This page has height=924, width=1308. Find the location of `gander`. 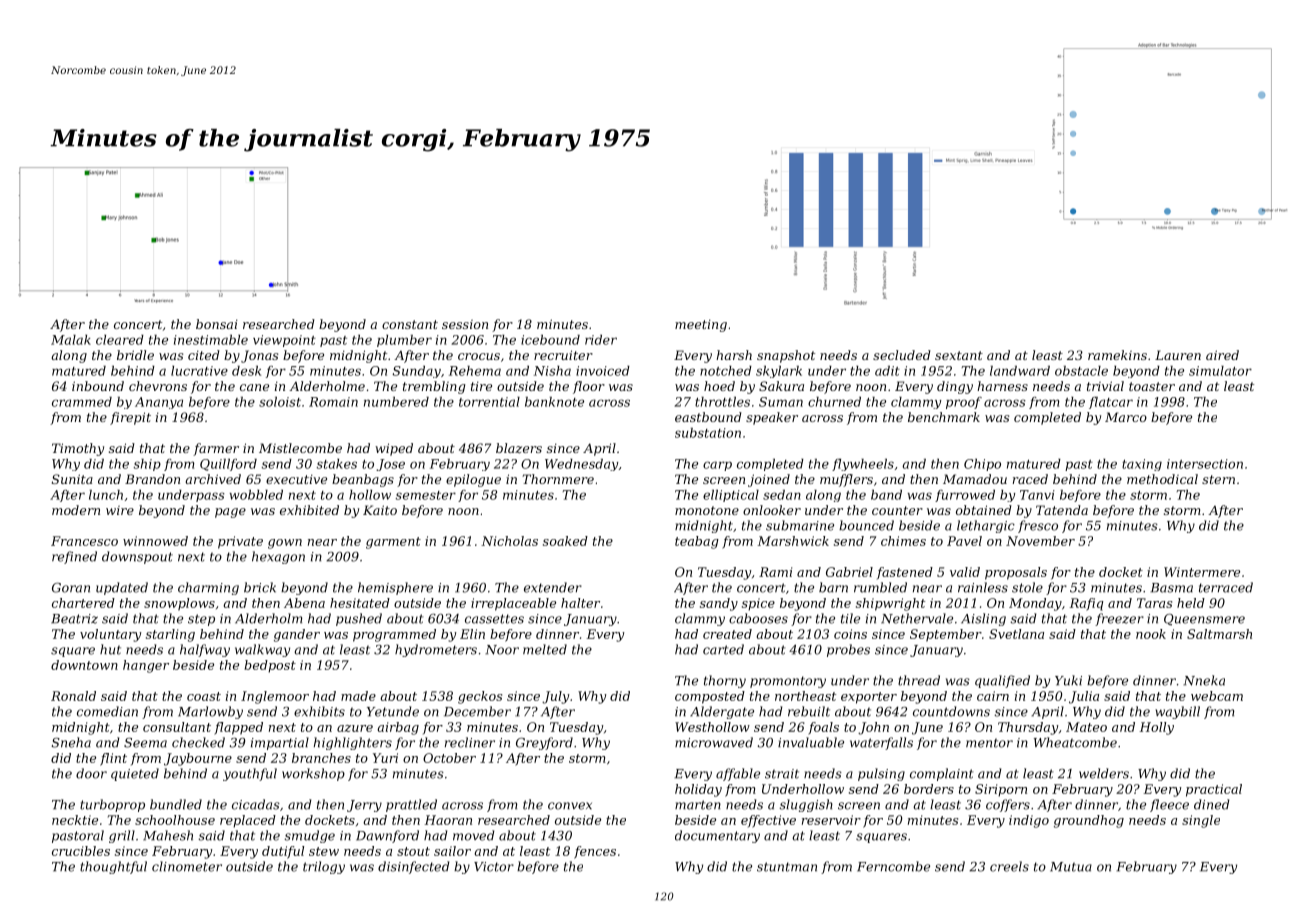

gander is located at coordinates (297, 635).
